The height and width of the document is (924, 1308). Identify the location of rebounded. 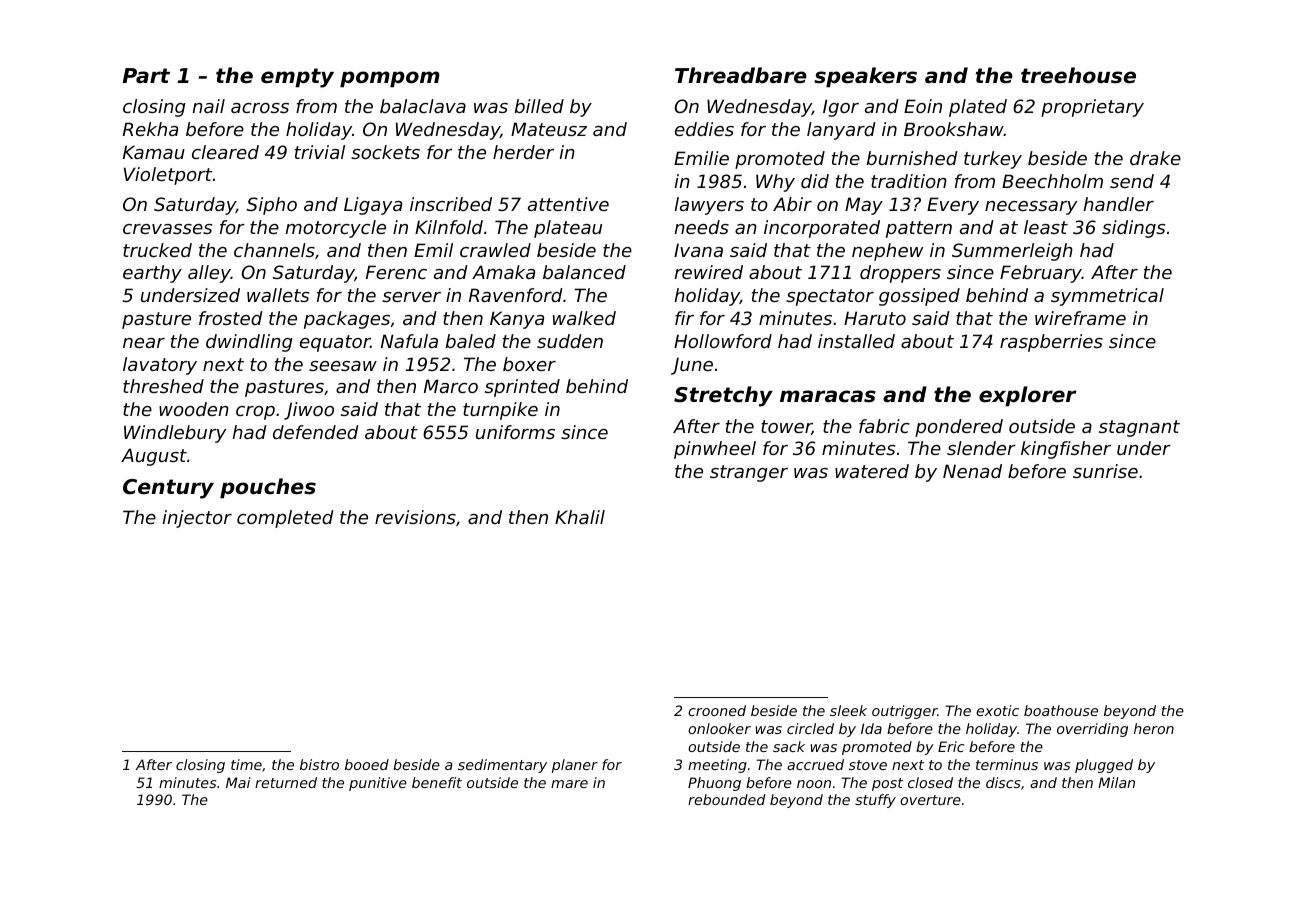
(726, 799).
